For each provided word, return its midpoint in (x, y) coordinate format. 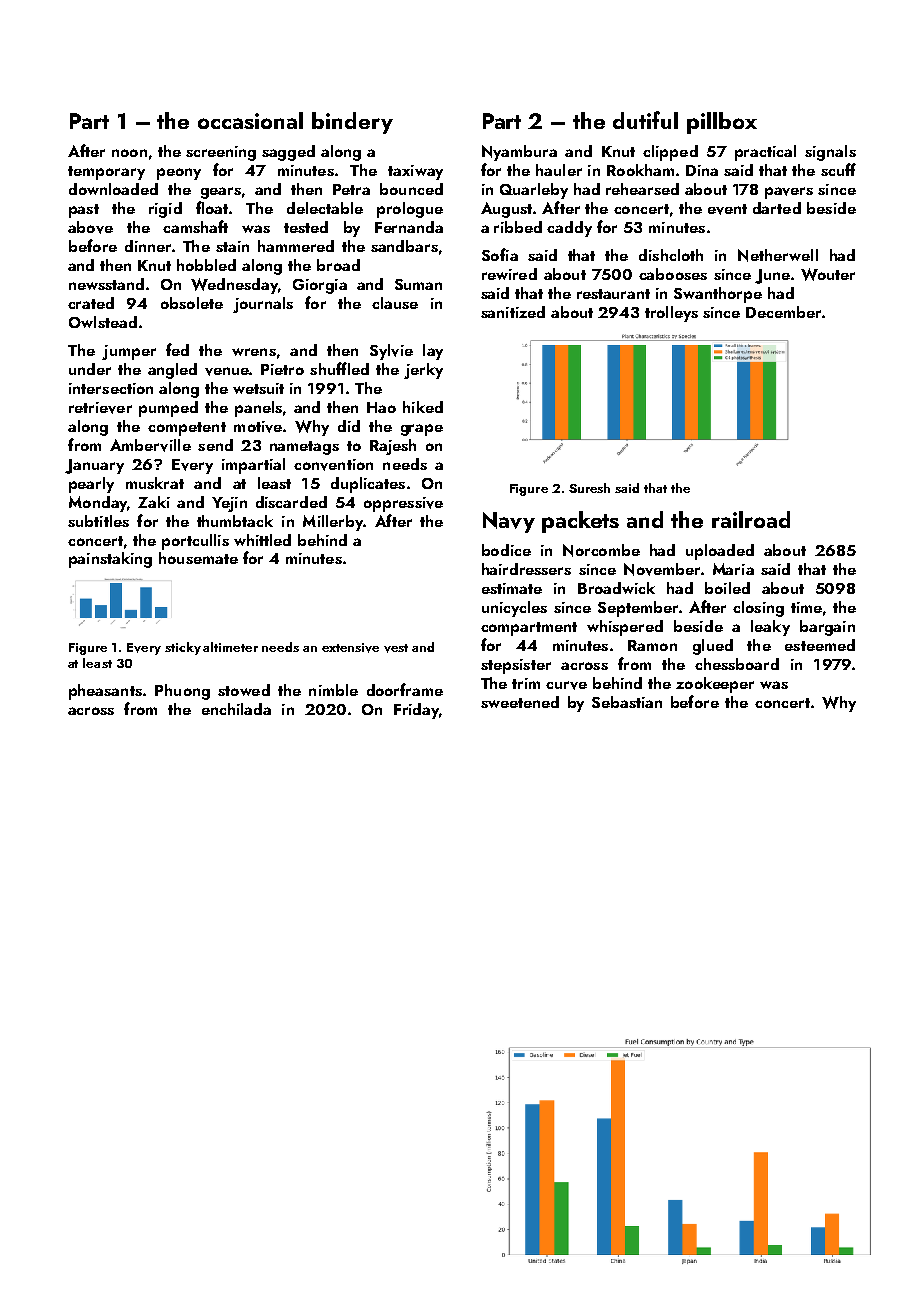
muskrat (155, 483)
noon (129, 153)
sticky (183, 648)
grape (422, 430)
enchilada (236, 709)
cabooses (673, 274)
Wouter (828, 274)
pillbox (722, 123)
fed (177, 349)
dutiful (645, 120)
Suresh (589, 488)
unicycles (514, 609)
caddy (569, 229)
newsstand (106, 284)
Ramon (652, 645)
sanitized (513, 312)
